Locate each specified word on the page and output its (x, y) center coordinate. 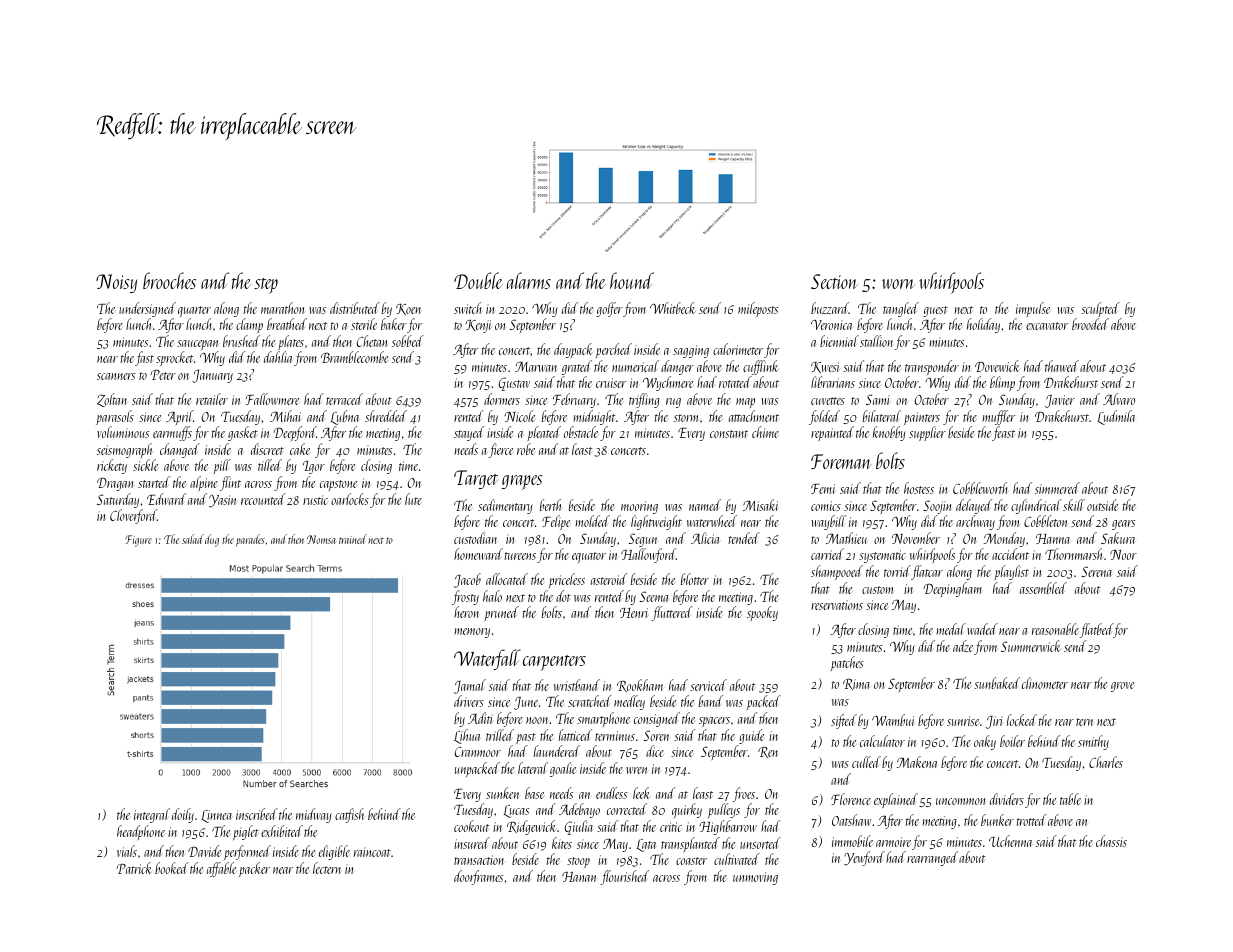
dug (212, 540)
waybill (829, 522)
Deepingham (952, 589)
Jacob (467, 580)
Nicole (519, 416)
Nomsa (321, 539)
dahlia (278, 357)
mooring (639, 507)
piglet (246, 832)
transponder (932, 368)
